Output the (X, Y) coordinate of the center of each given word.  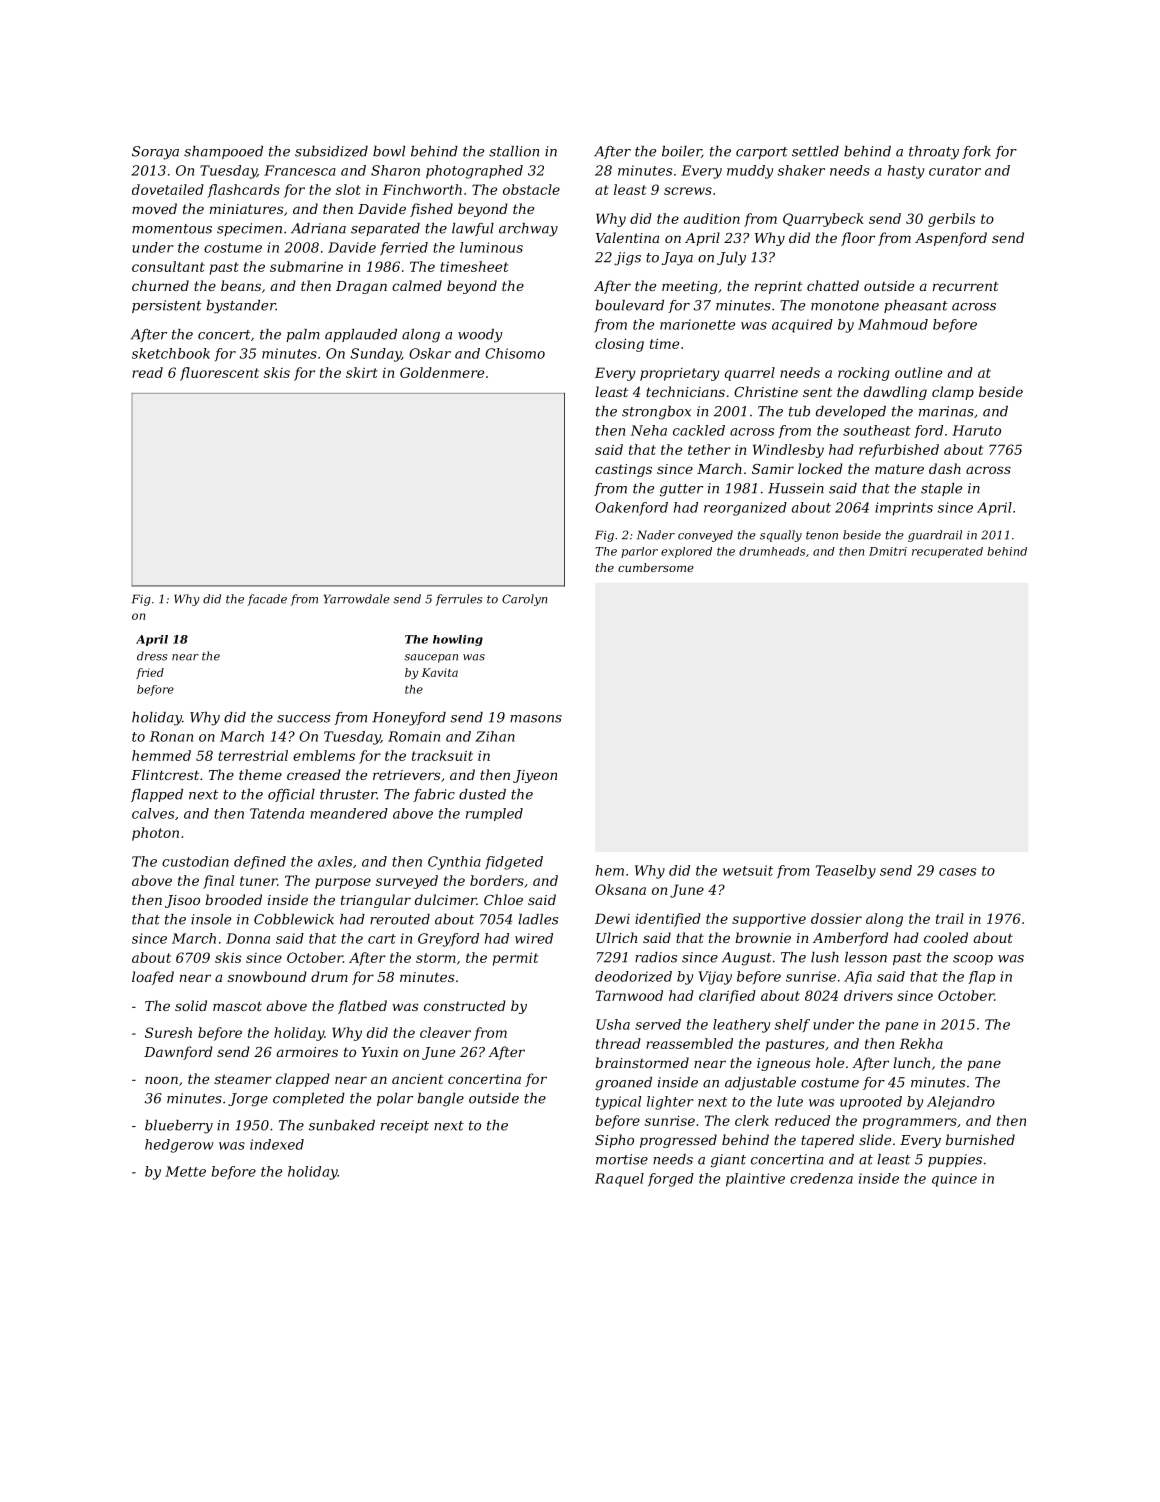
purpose (343, 883)
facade (267, 600)
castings (623, 470)
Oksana (620, 889)
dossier (836, 918)
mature (899, 469)
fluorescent (219, 374)
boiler (682, 152)
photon (155, 834)
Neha (649, 430)
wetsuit (748, 870)
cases (957, 872)
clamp (953, 393)
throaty (934, 153)
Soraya (155, 153)
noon (161, 1080)
